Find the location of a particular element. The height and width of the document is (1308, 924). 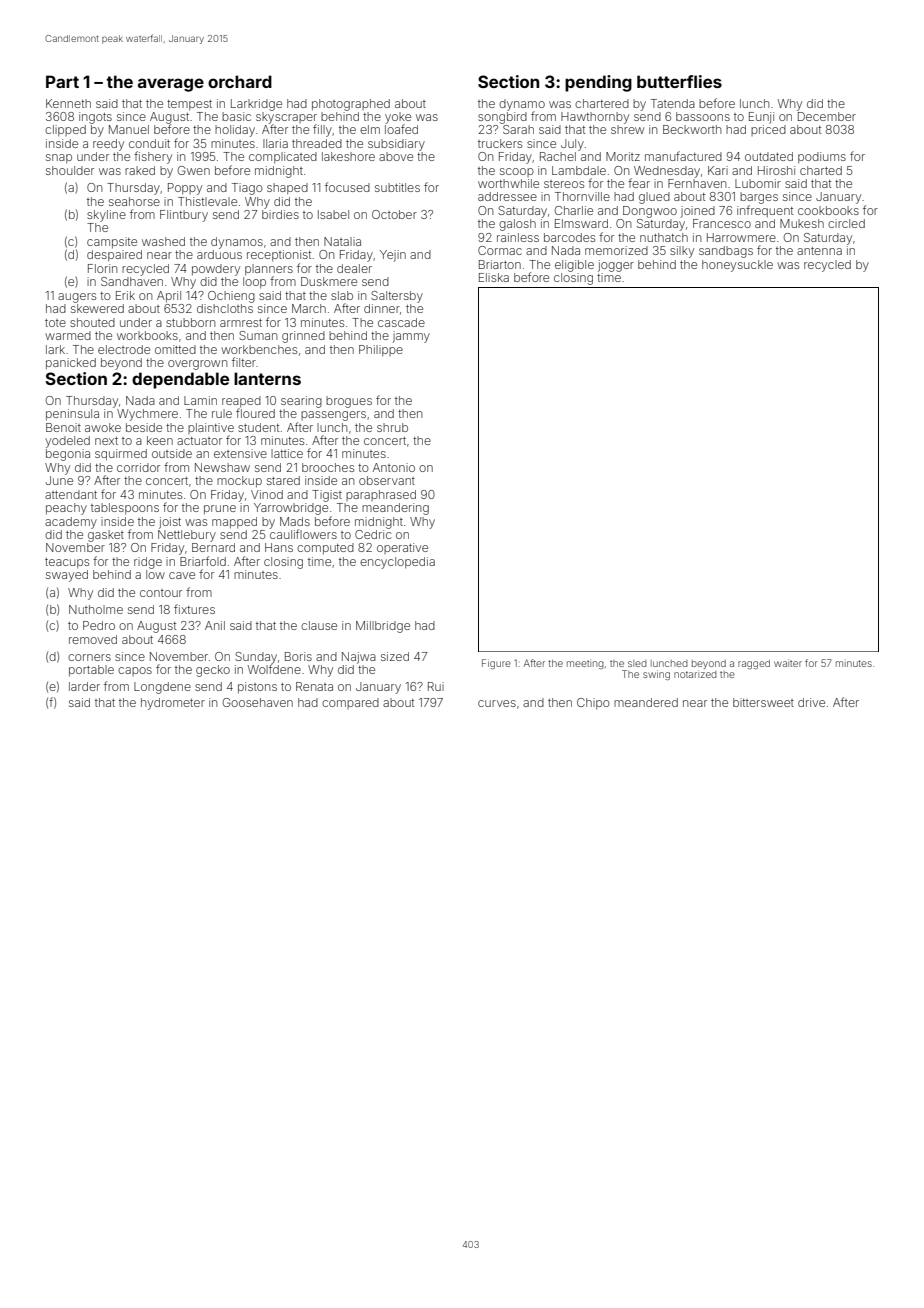

curves is located at coordinates (497, 703).
